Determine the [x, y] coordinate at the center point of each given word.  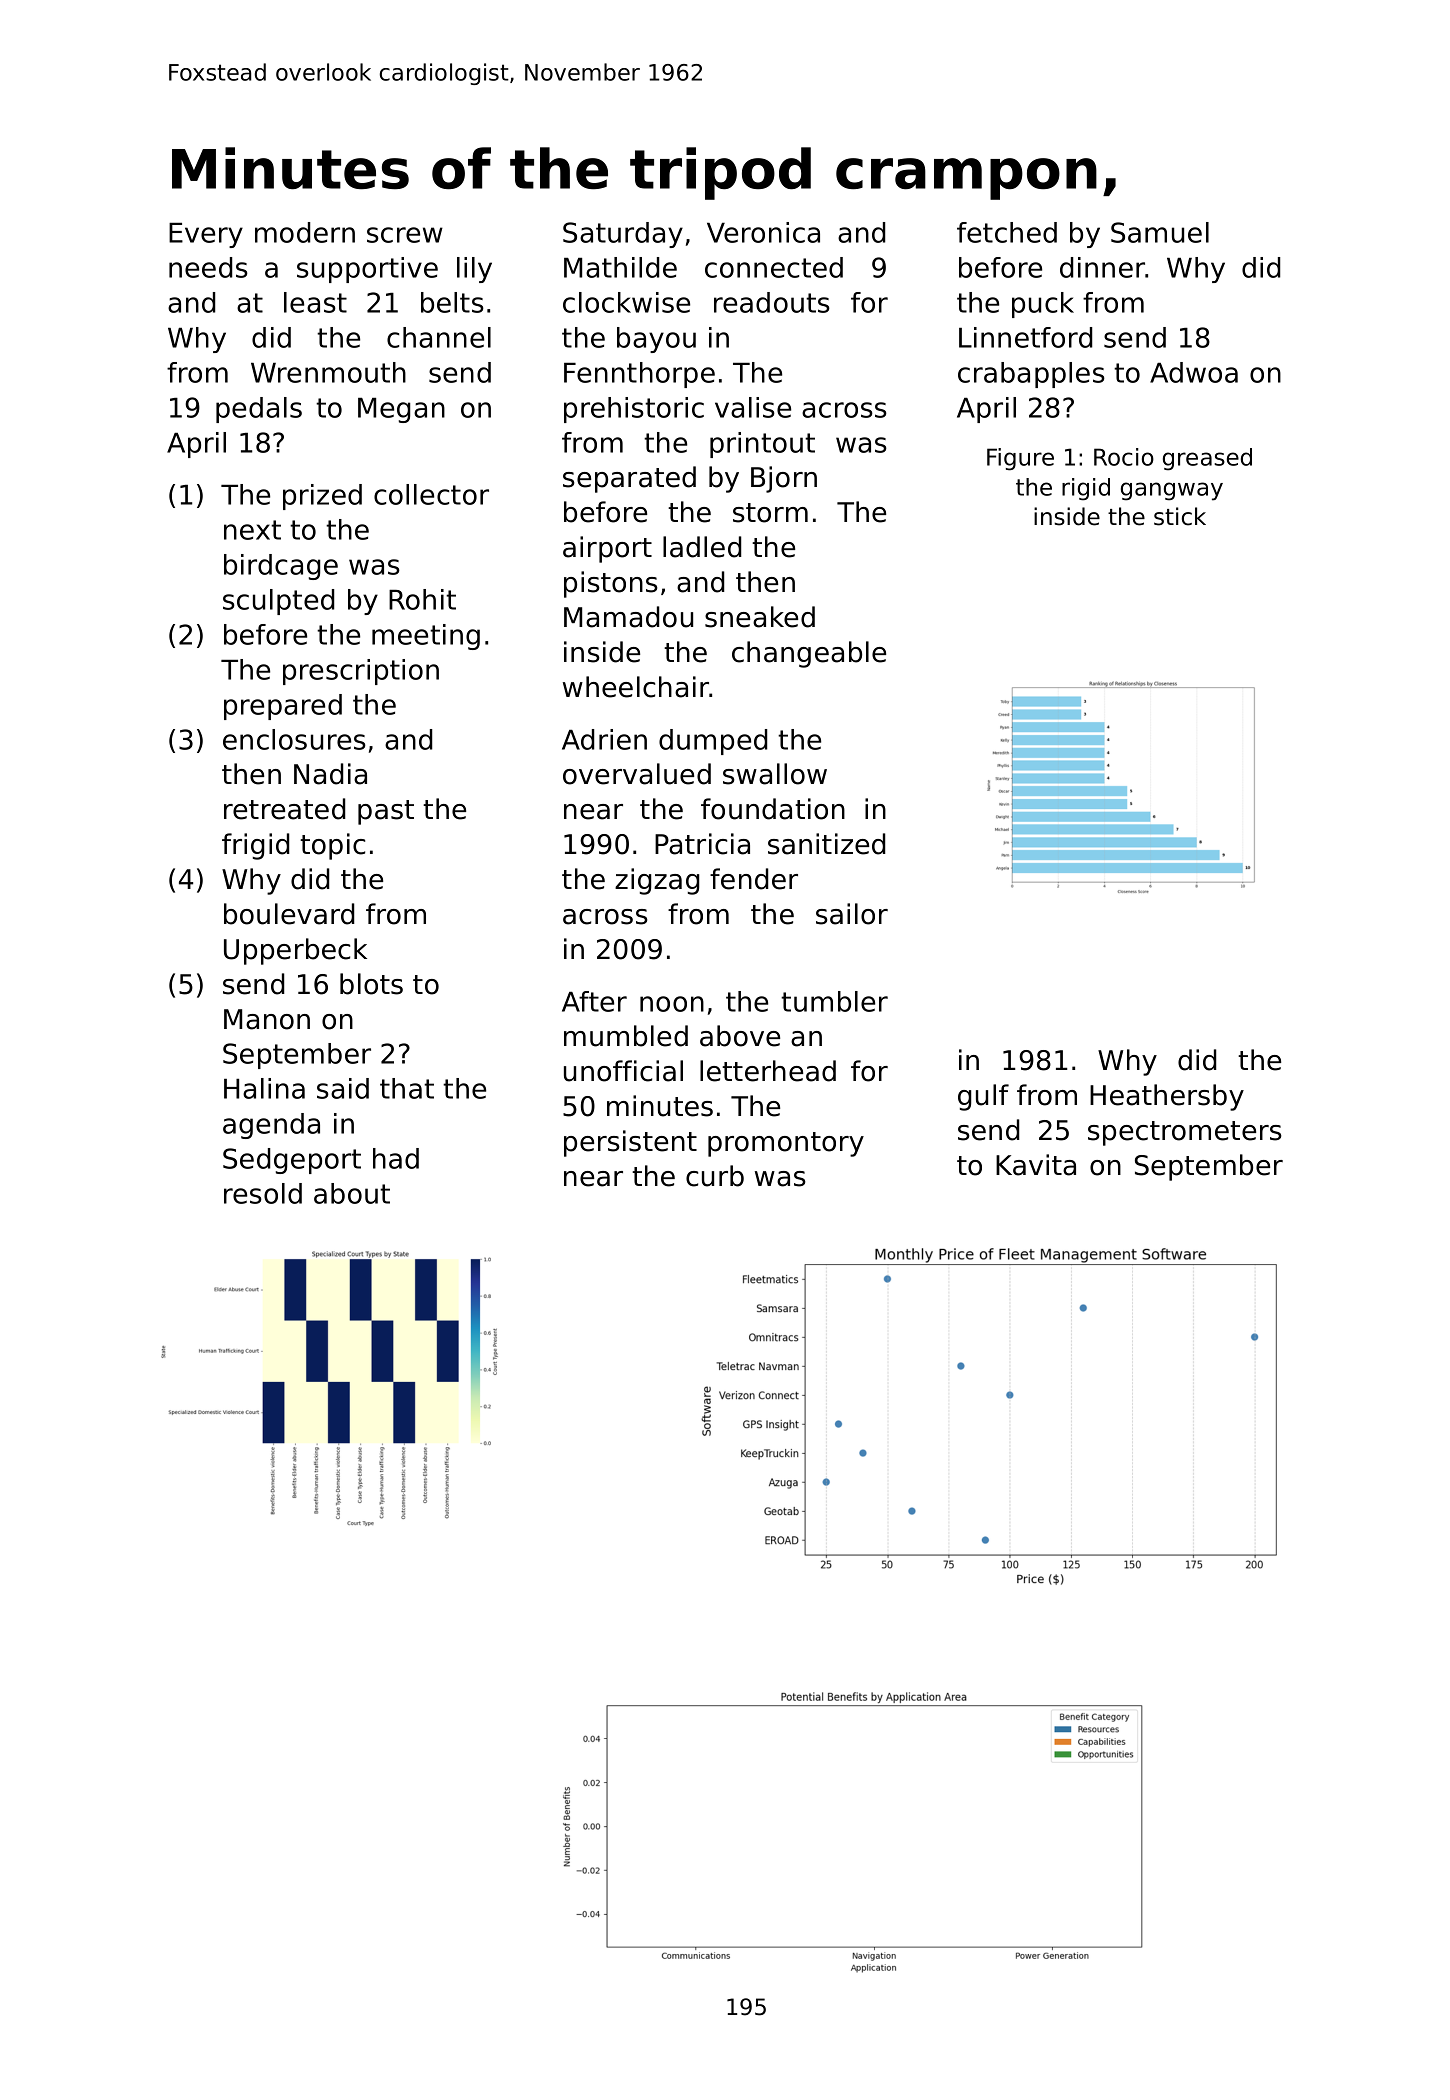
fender [754, 879]
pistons [611, 584]
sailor [852, 914]
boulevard [289, 914]
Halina [264, 1088]
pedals [259, 410]
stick [1180, 516]
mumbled [626, 1036]
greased [1207, 459]
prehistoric [634, 410]
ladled [702, 547]
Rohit [422, 599]
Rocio [1124, 457]
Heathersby [1167, 1097]
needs [208, 267]
